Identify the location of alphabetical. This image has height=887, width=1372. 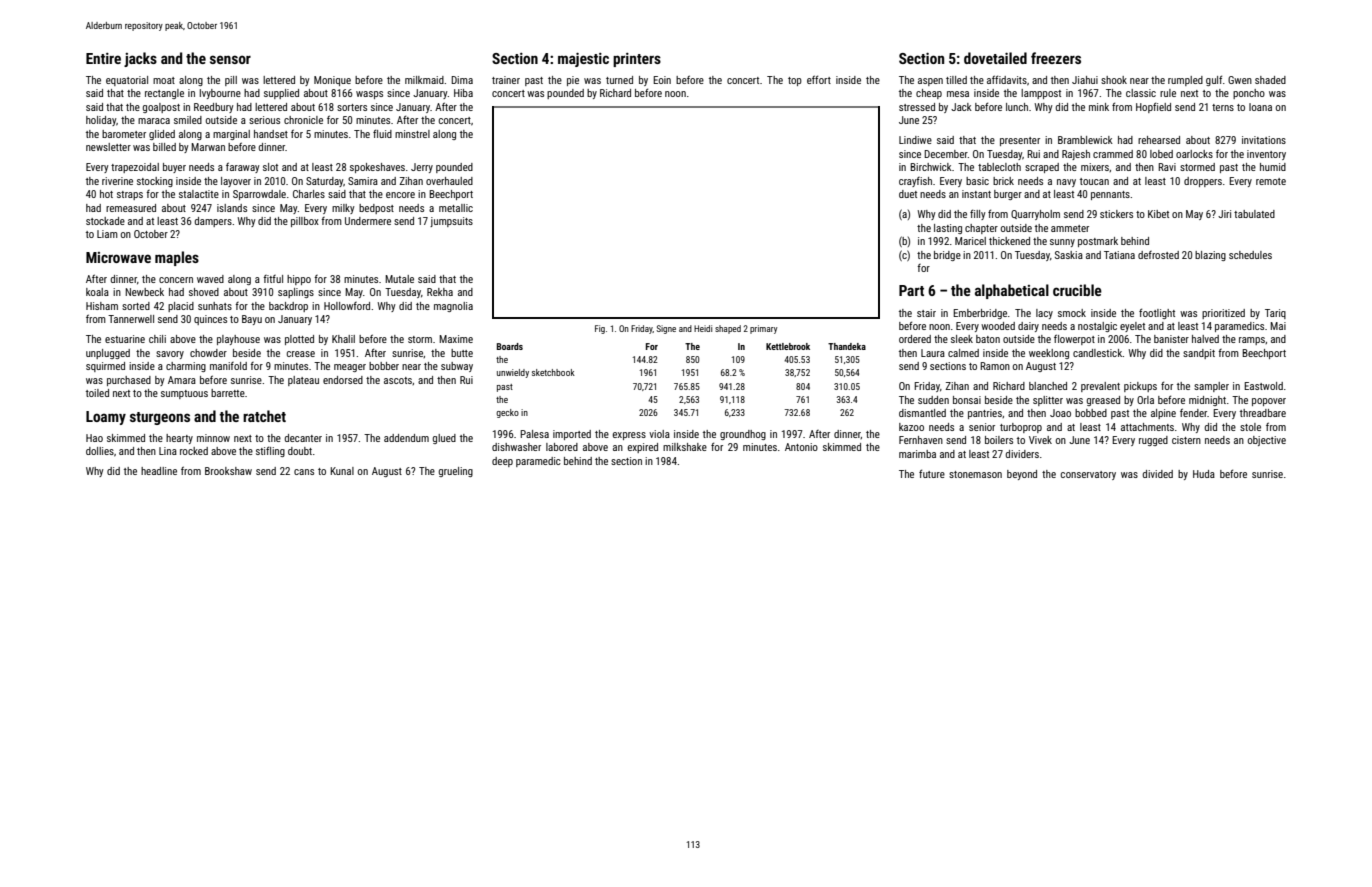
(1012, 291).
